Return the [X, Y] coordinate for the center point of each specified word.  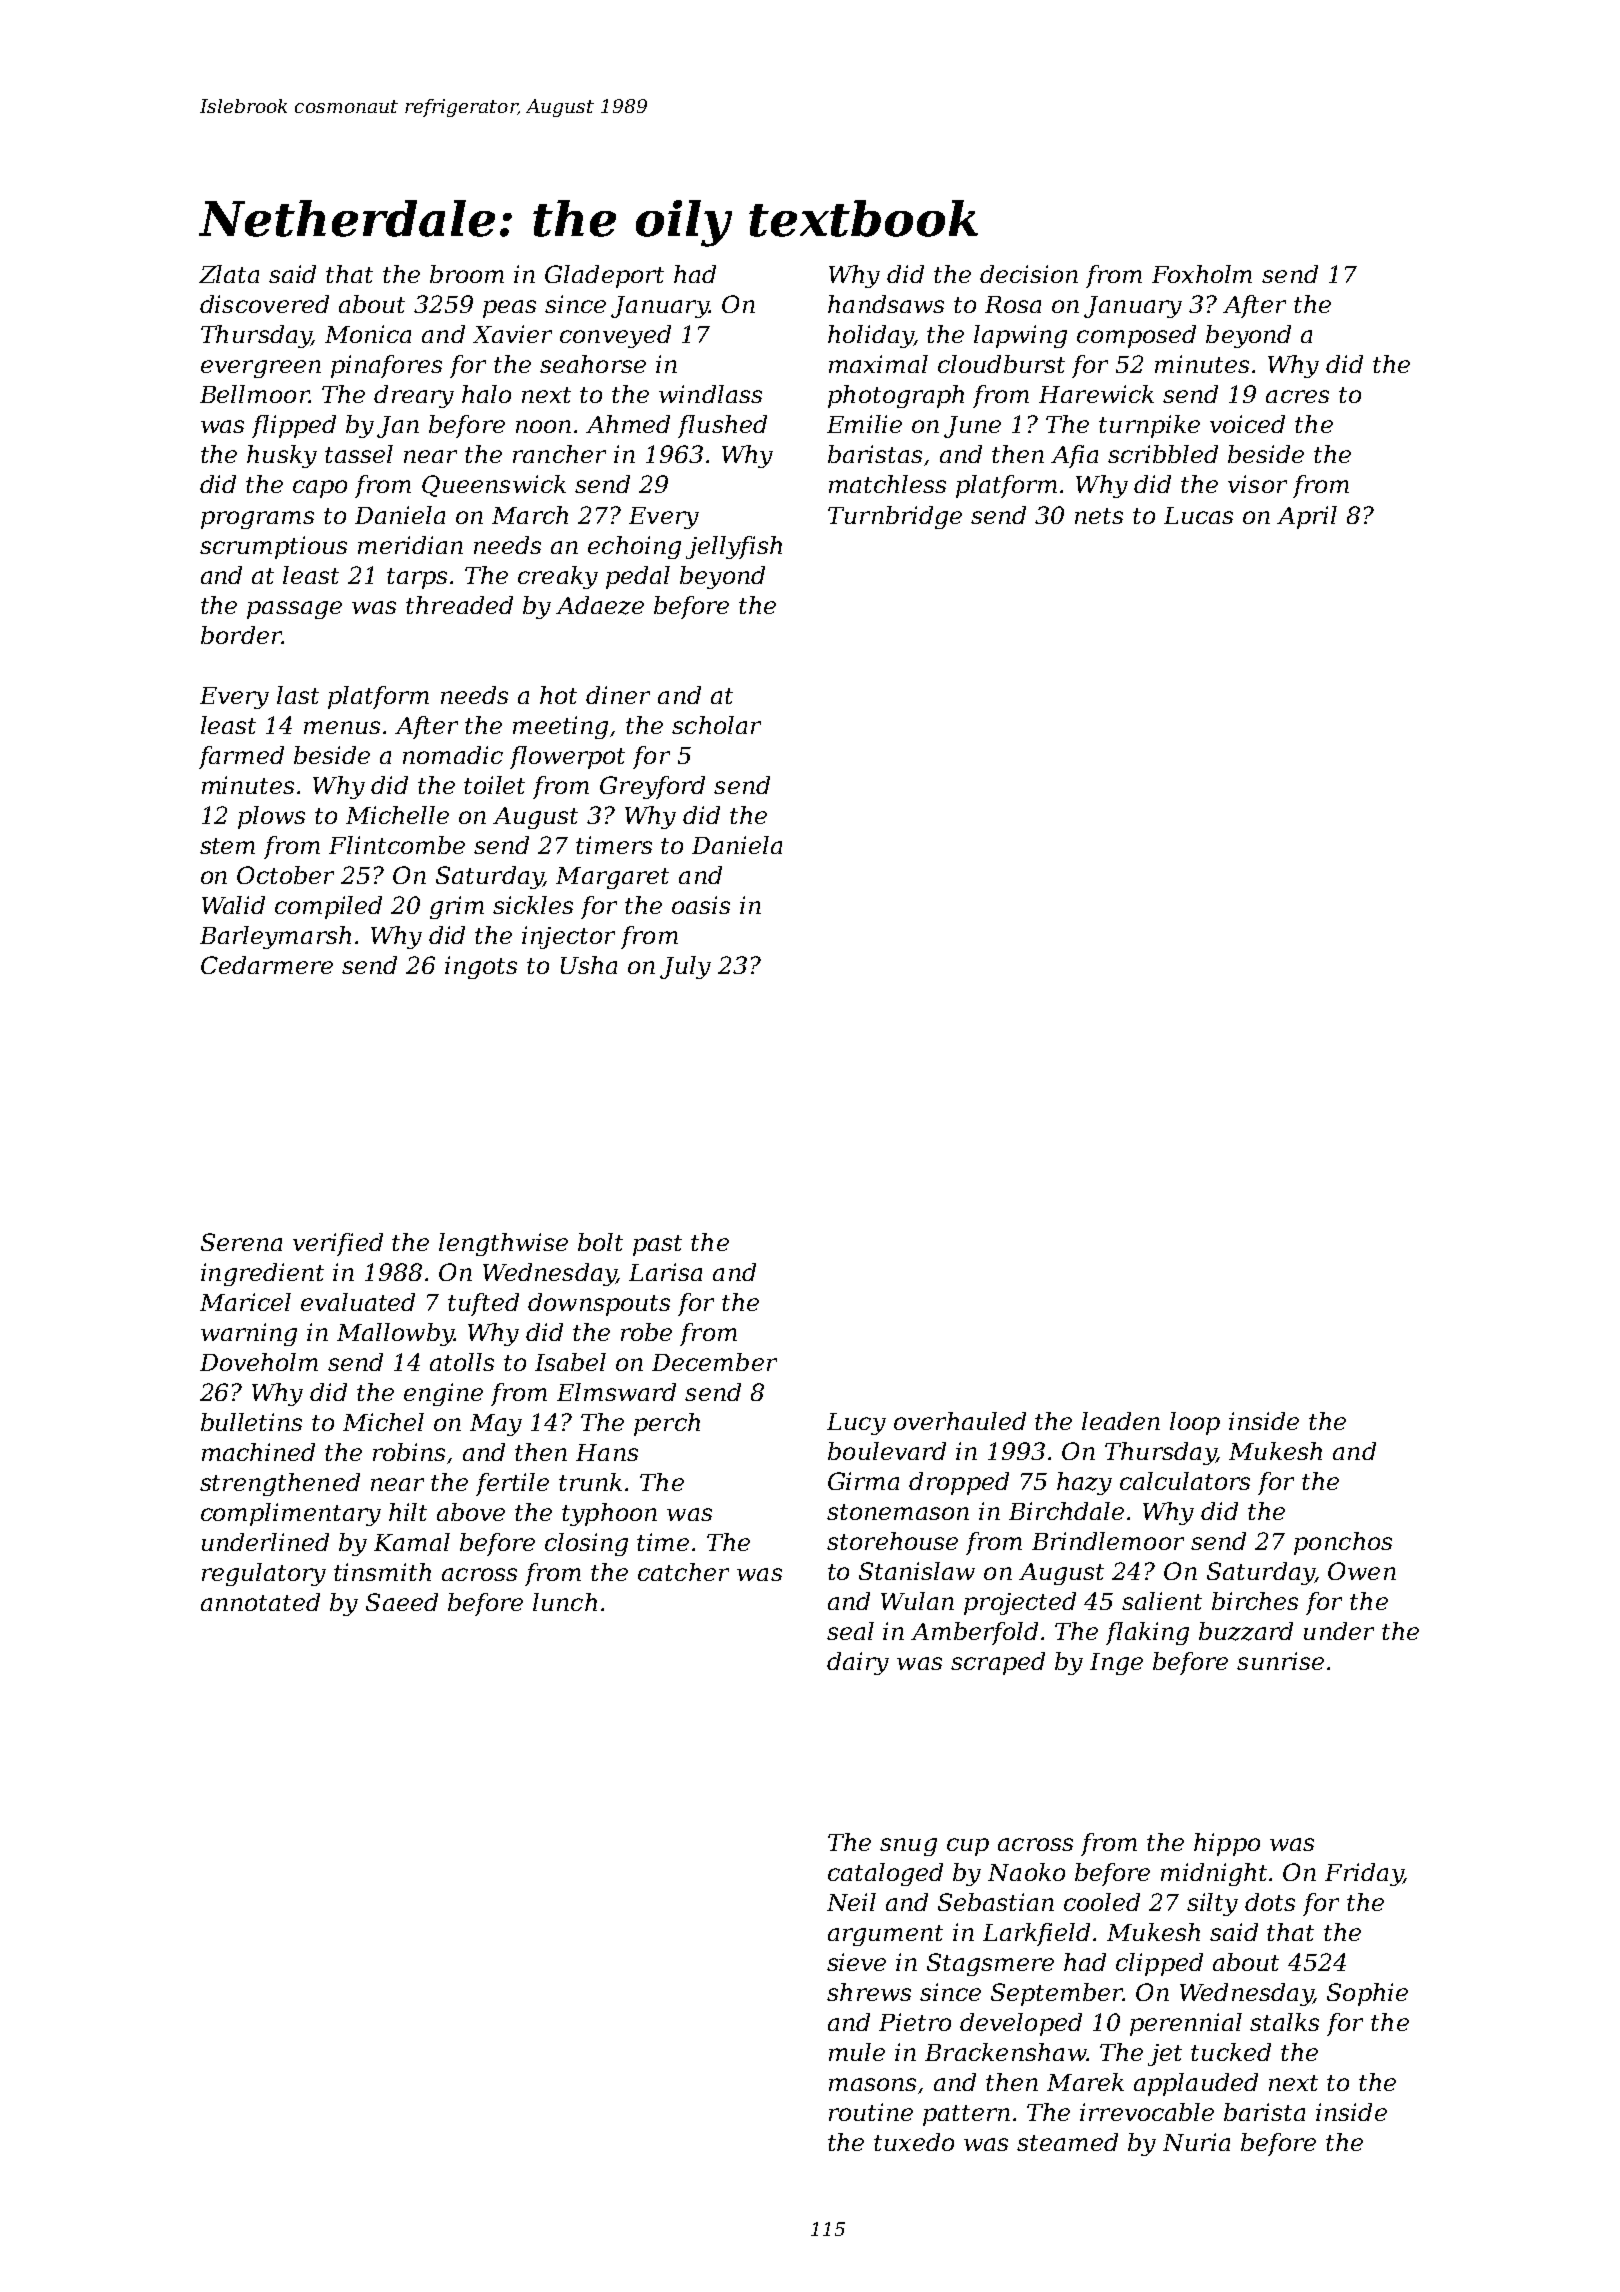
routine [871, 2112]
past [657, 1245]
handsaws [886, 304]
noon [543, 426]
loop [1195, 1423]
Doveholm [259, 1362]
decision [1029, 274]
